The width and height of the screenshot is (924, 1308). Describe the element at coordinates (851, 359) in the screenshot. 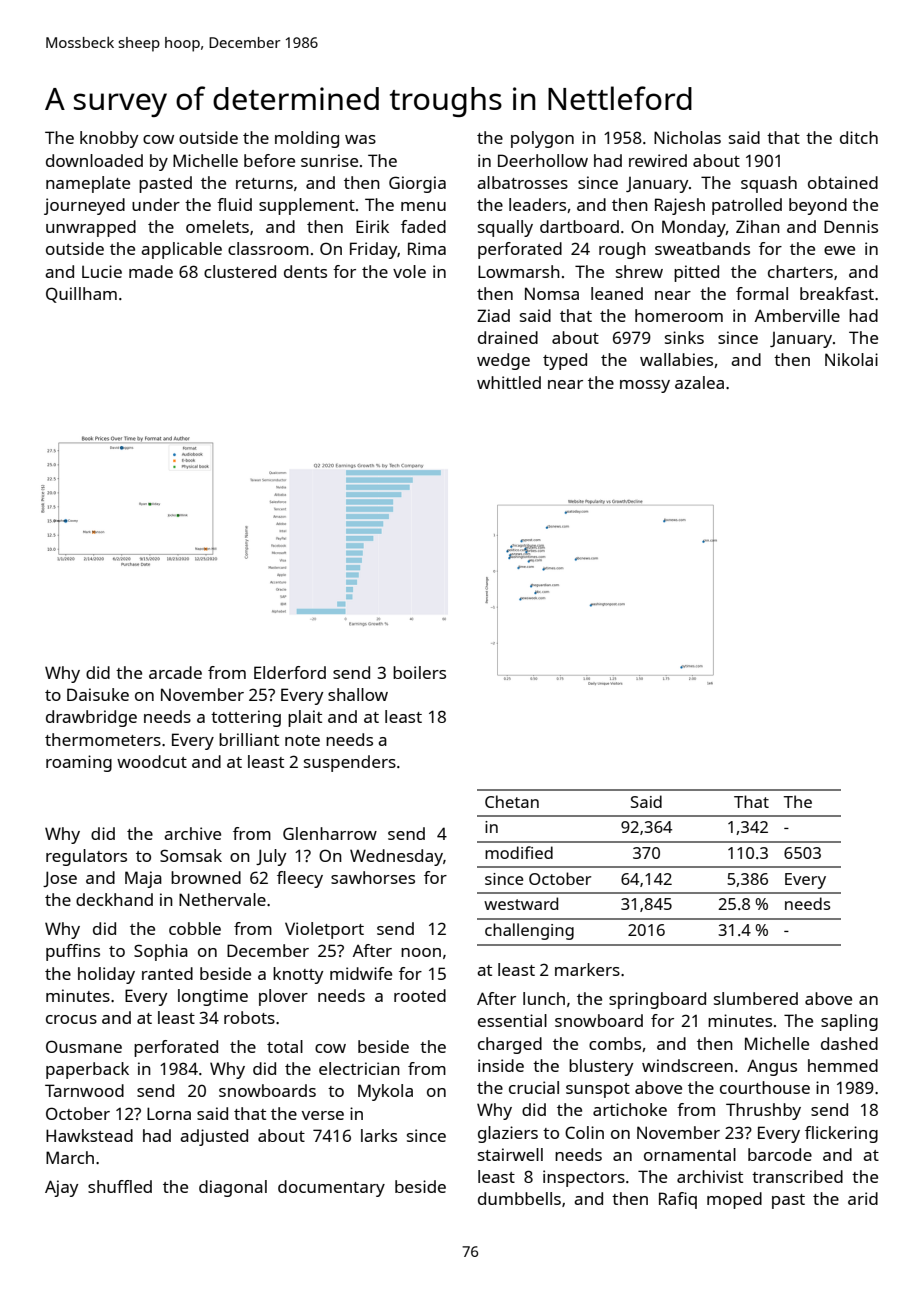

I see `Nikolai` at that location.
